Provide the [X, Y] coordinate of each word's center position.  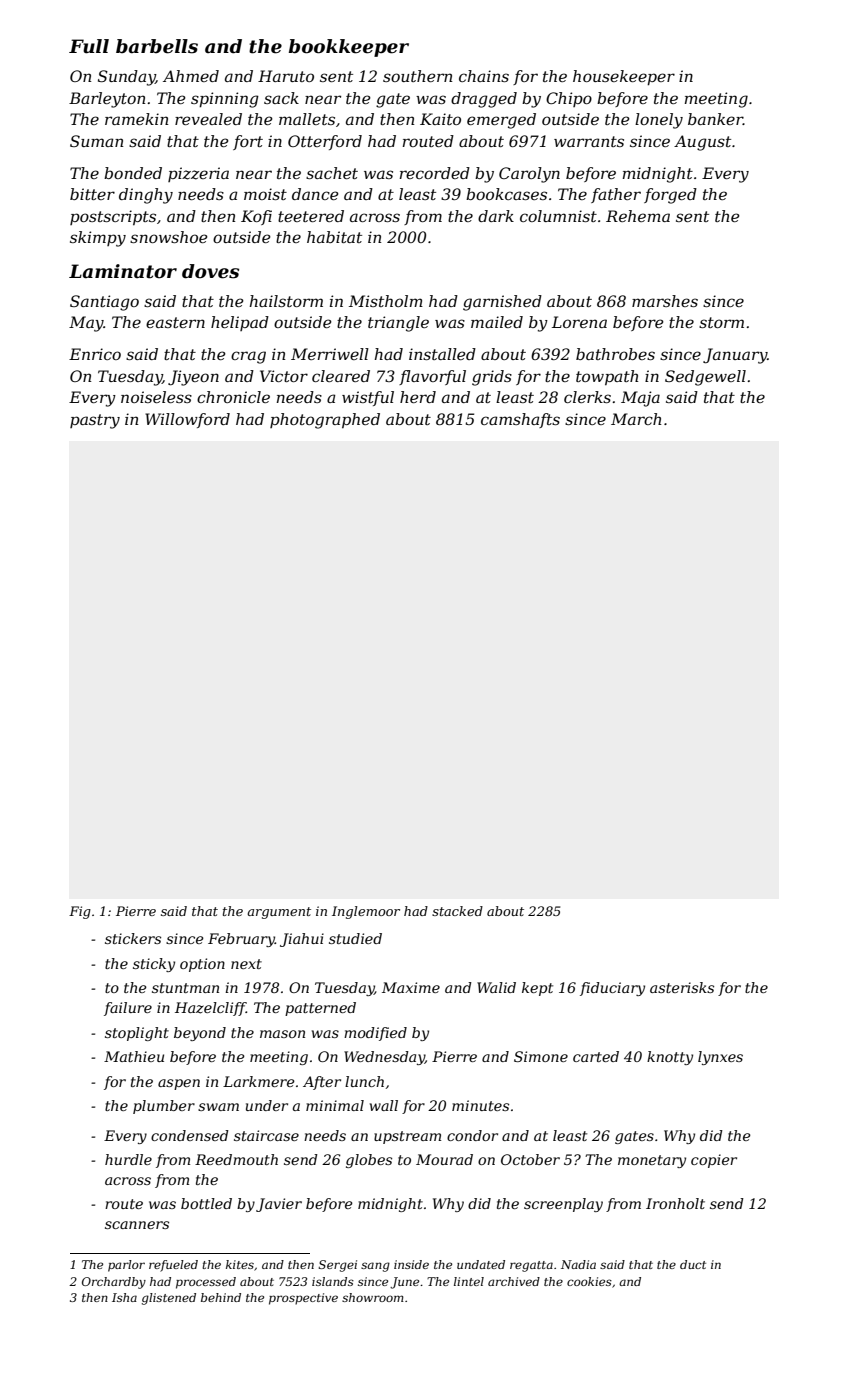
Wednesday [384, 1058]
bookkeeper [349, 48]
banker [715, 119]
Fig [80, 912]
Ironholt [675, 1203]
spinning [225, 100]
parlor [126, 1266]
